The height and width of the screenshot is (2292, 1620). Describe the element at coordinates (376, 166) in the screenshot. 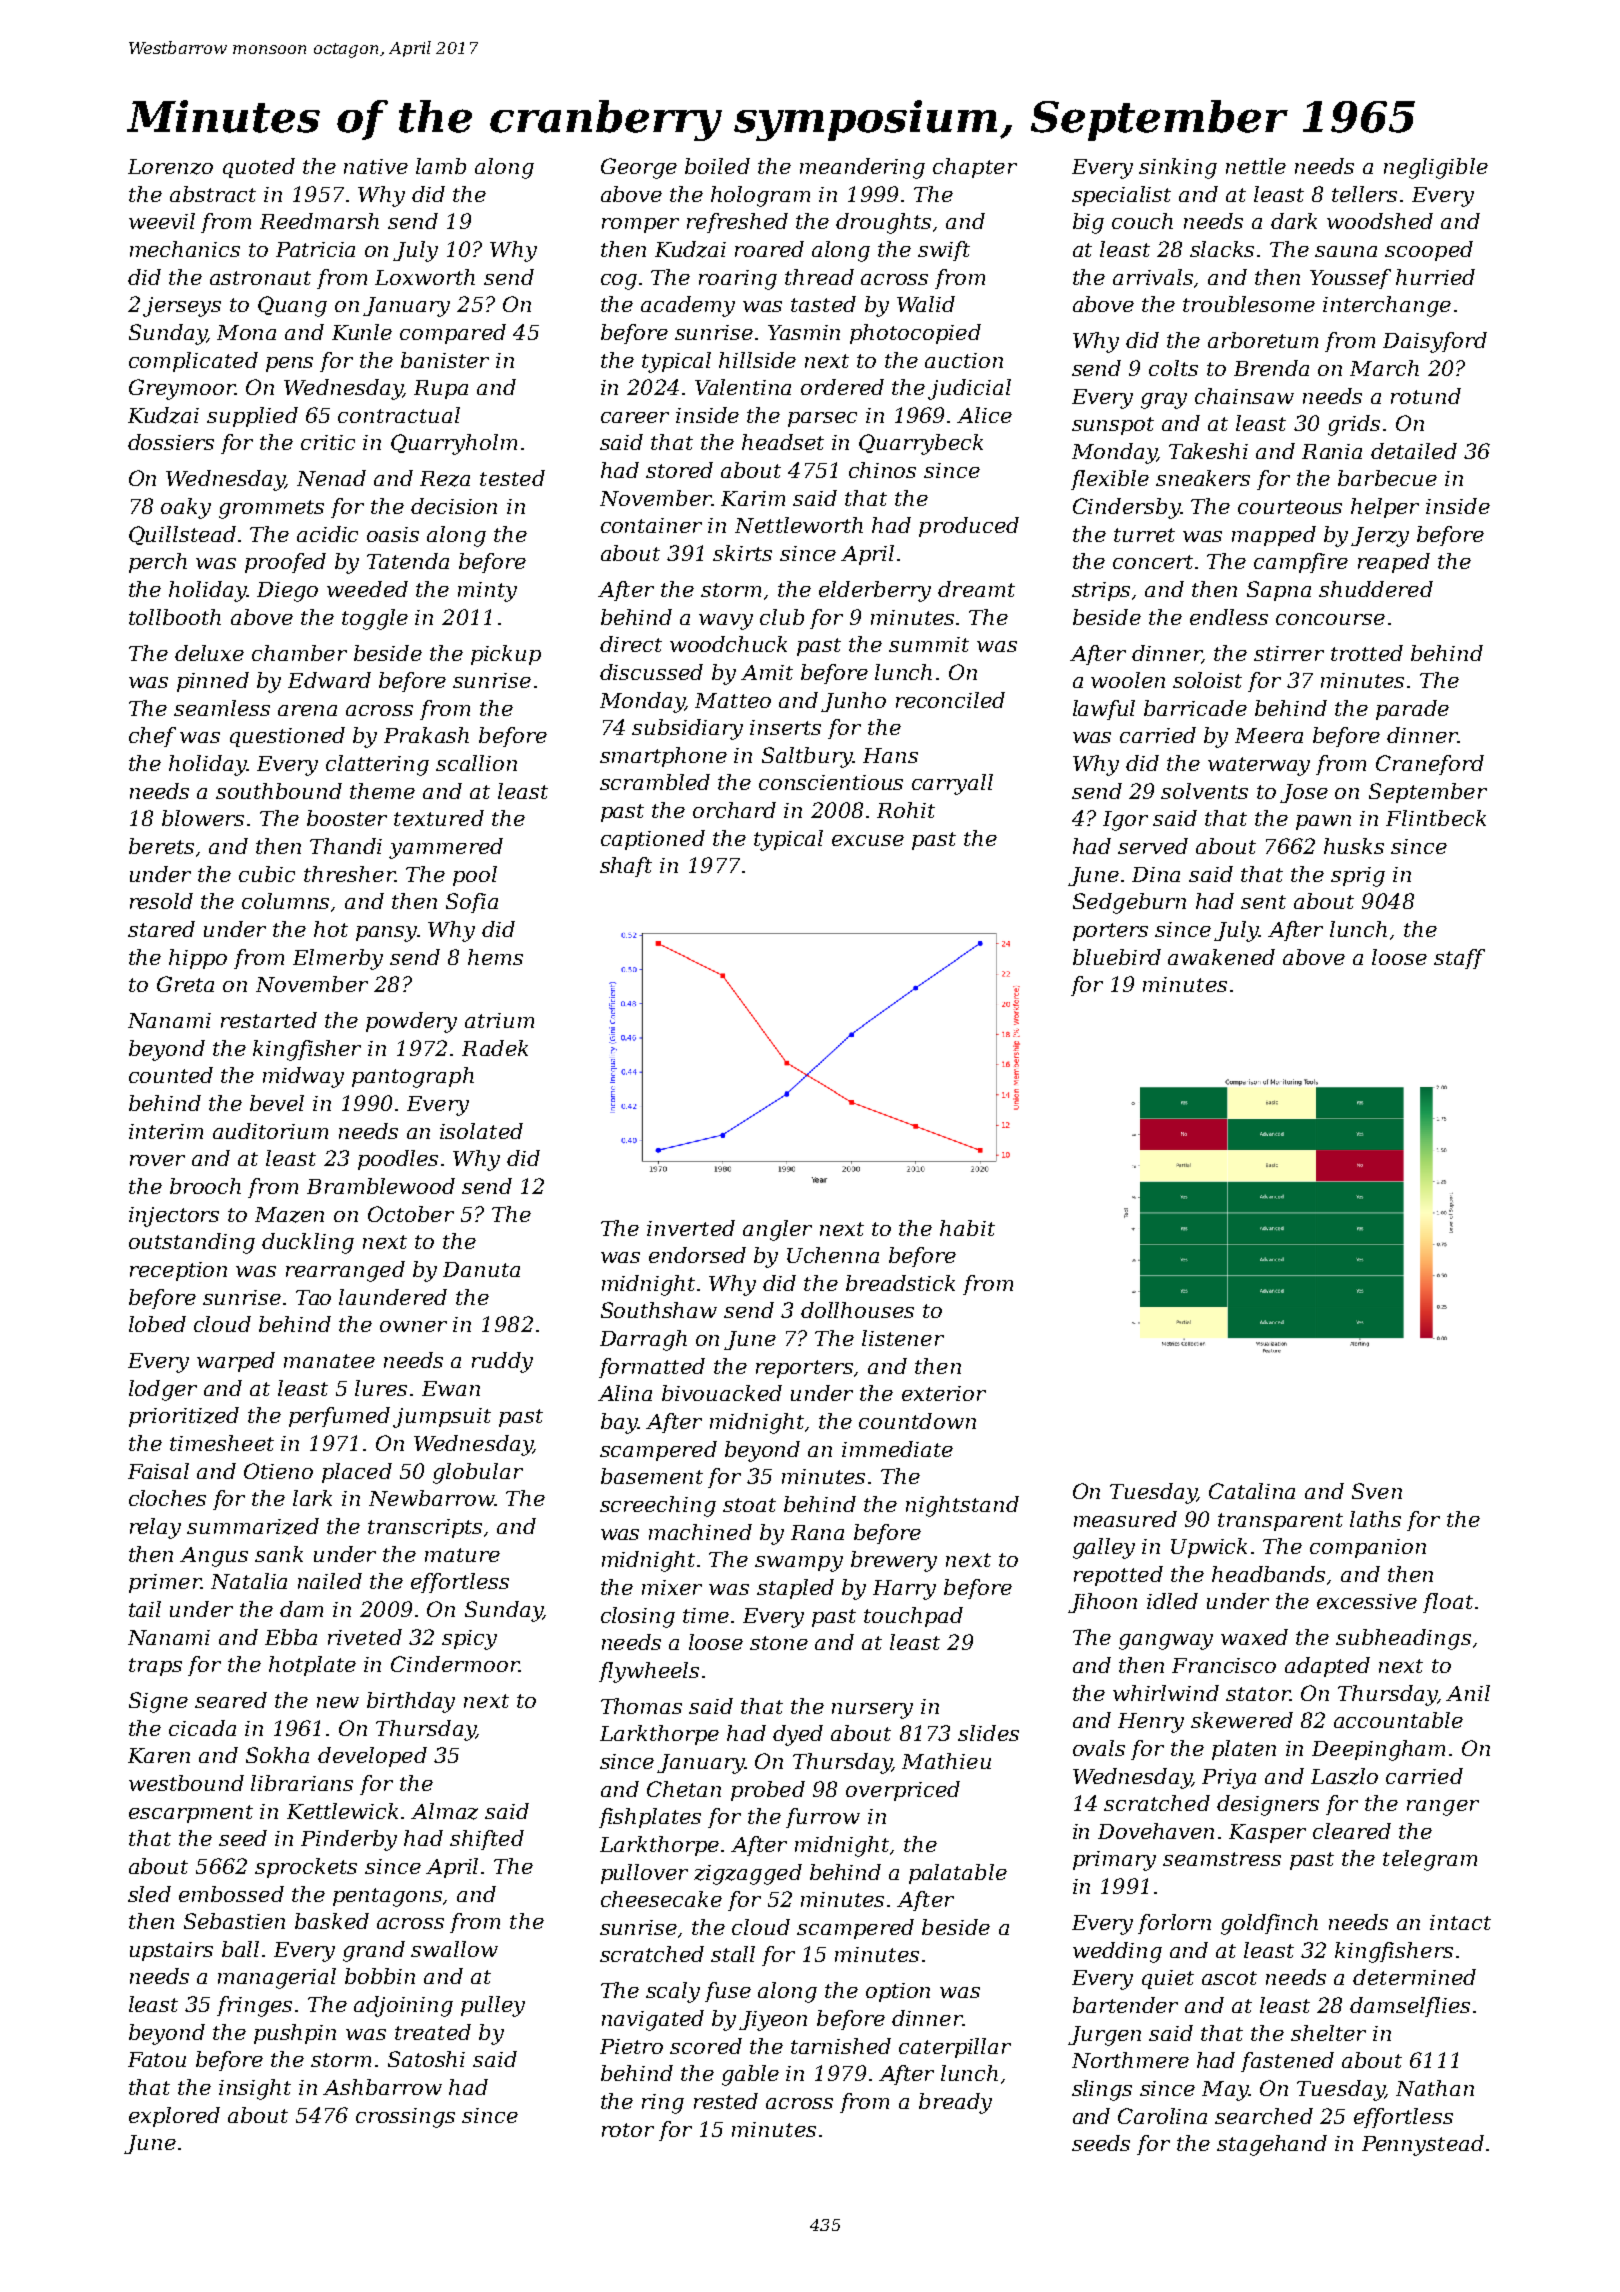

I see `native` at that location.
